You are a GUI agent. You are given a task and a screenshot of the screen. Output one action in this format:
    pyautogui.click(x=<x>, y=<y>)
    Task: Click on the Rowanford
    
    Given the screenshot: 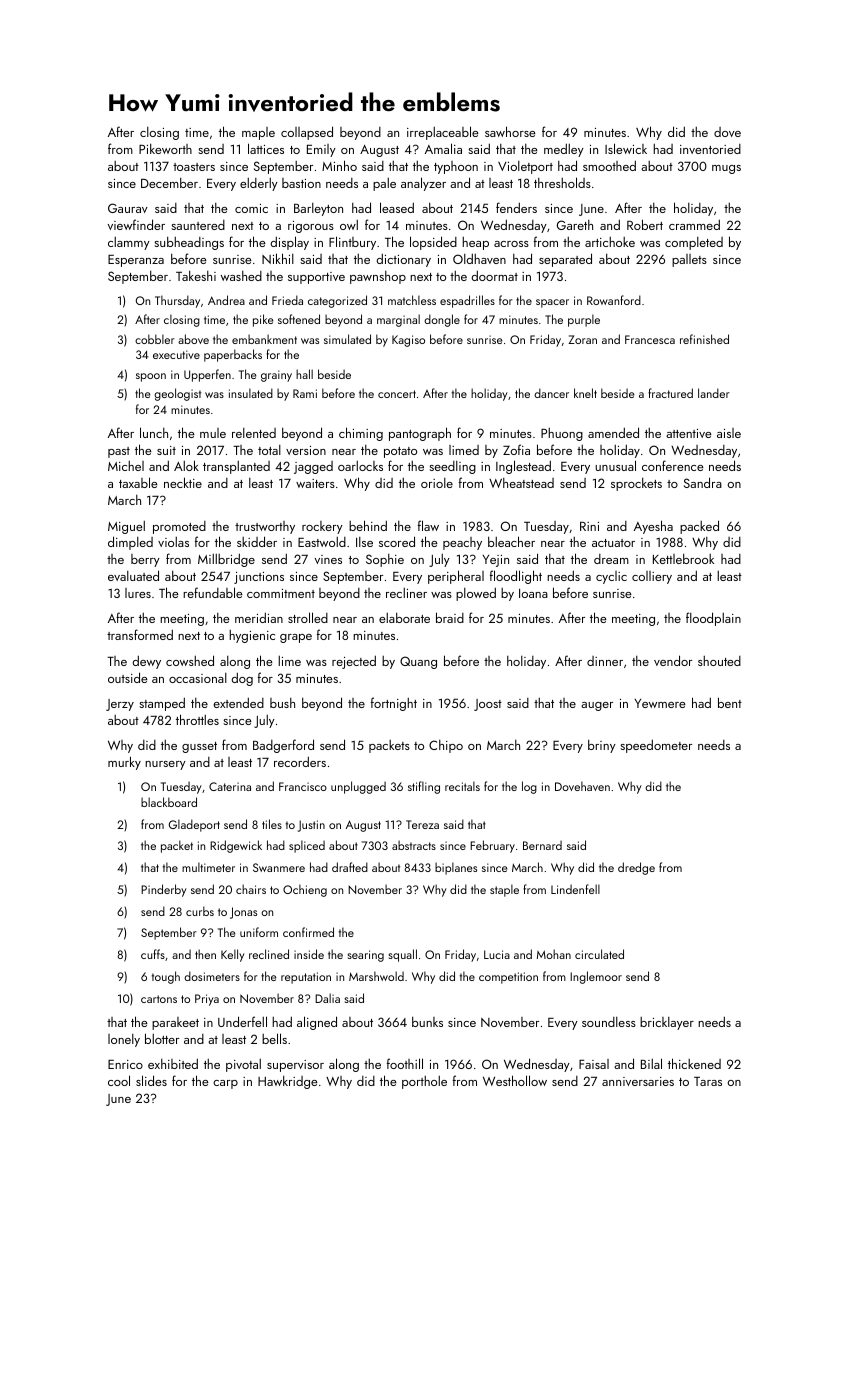 What is the action you would take?
    pyautogui.click(x=614, y=300)
